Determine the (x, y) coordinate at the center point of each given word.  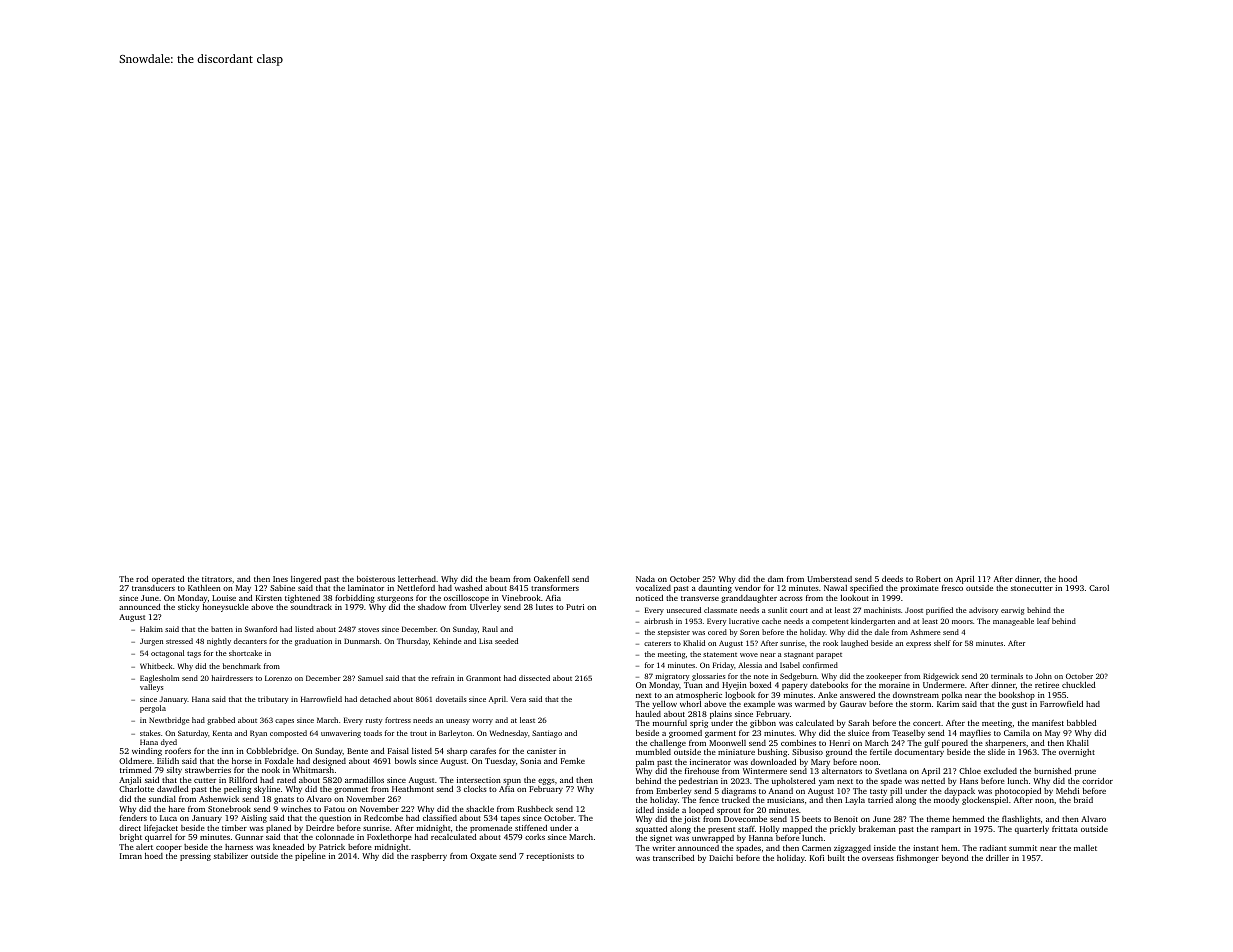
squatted (651, 830)
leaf (1043, 621)
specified (866, 589)
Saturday (193, 734)
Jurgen (151, 642)
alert (144, 847)
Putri (575, 607)
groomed (685, 734)
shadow (432, 607)
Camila (1017, 733)
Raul (490, 629)
